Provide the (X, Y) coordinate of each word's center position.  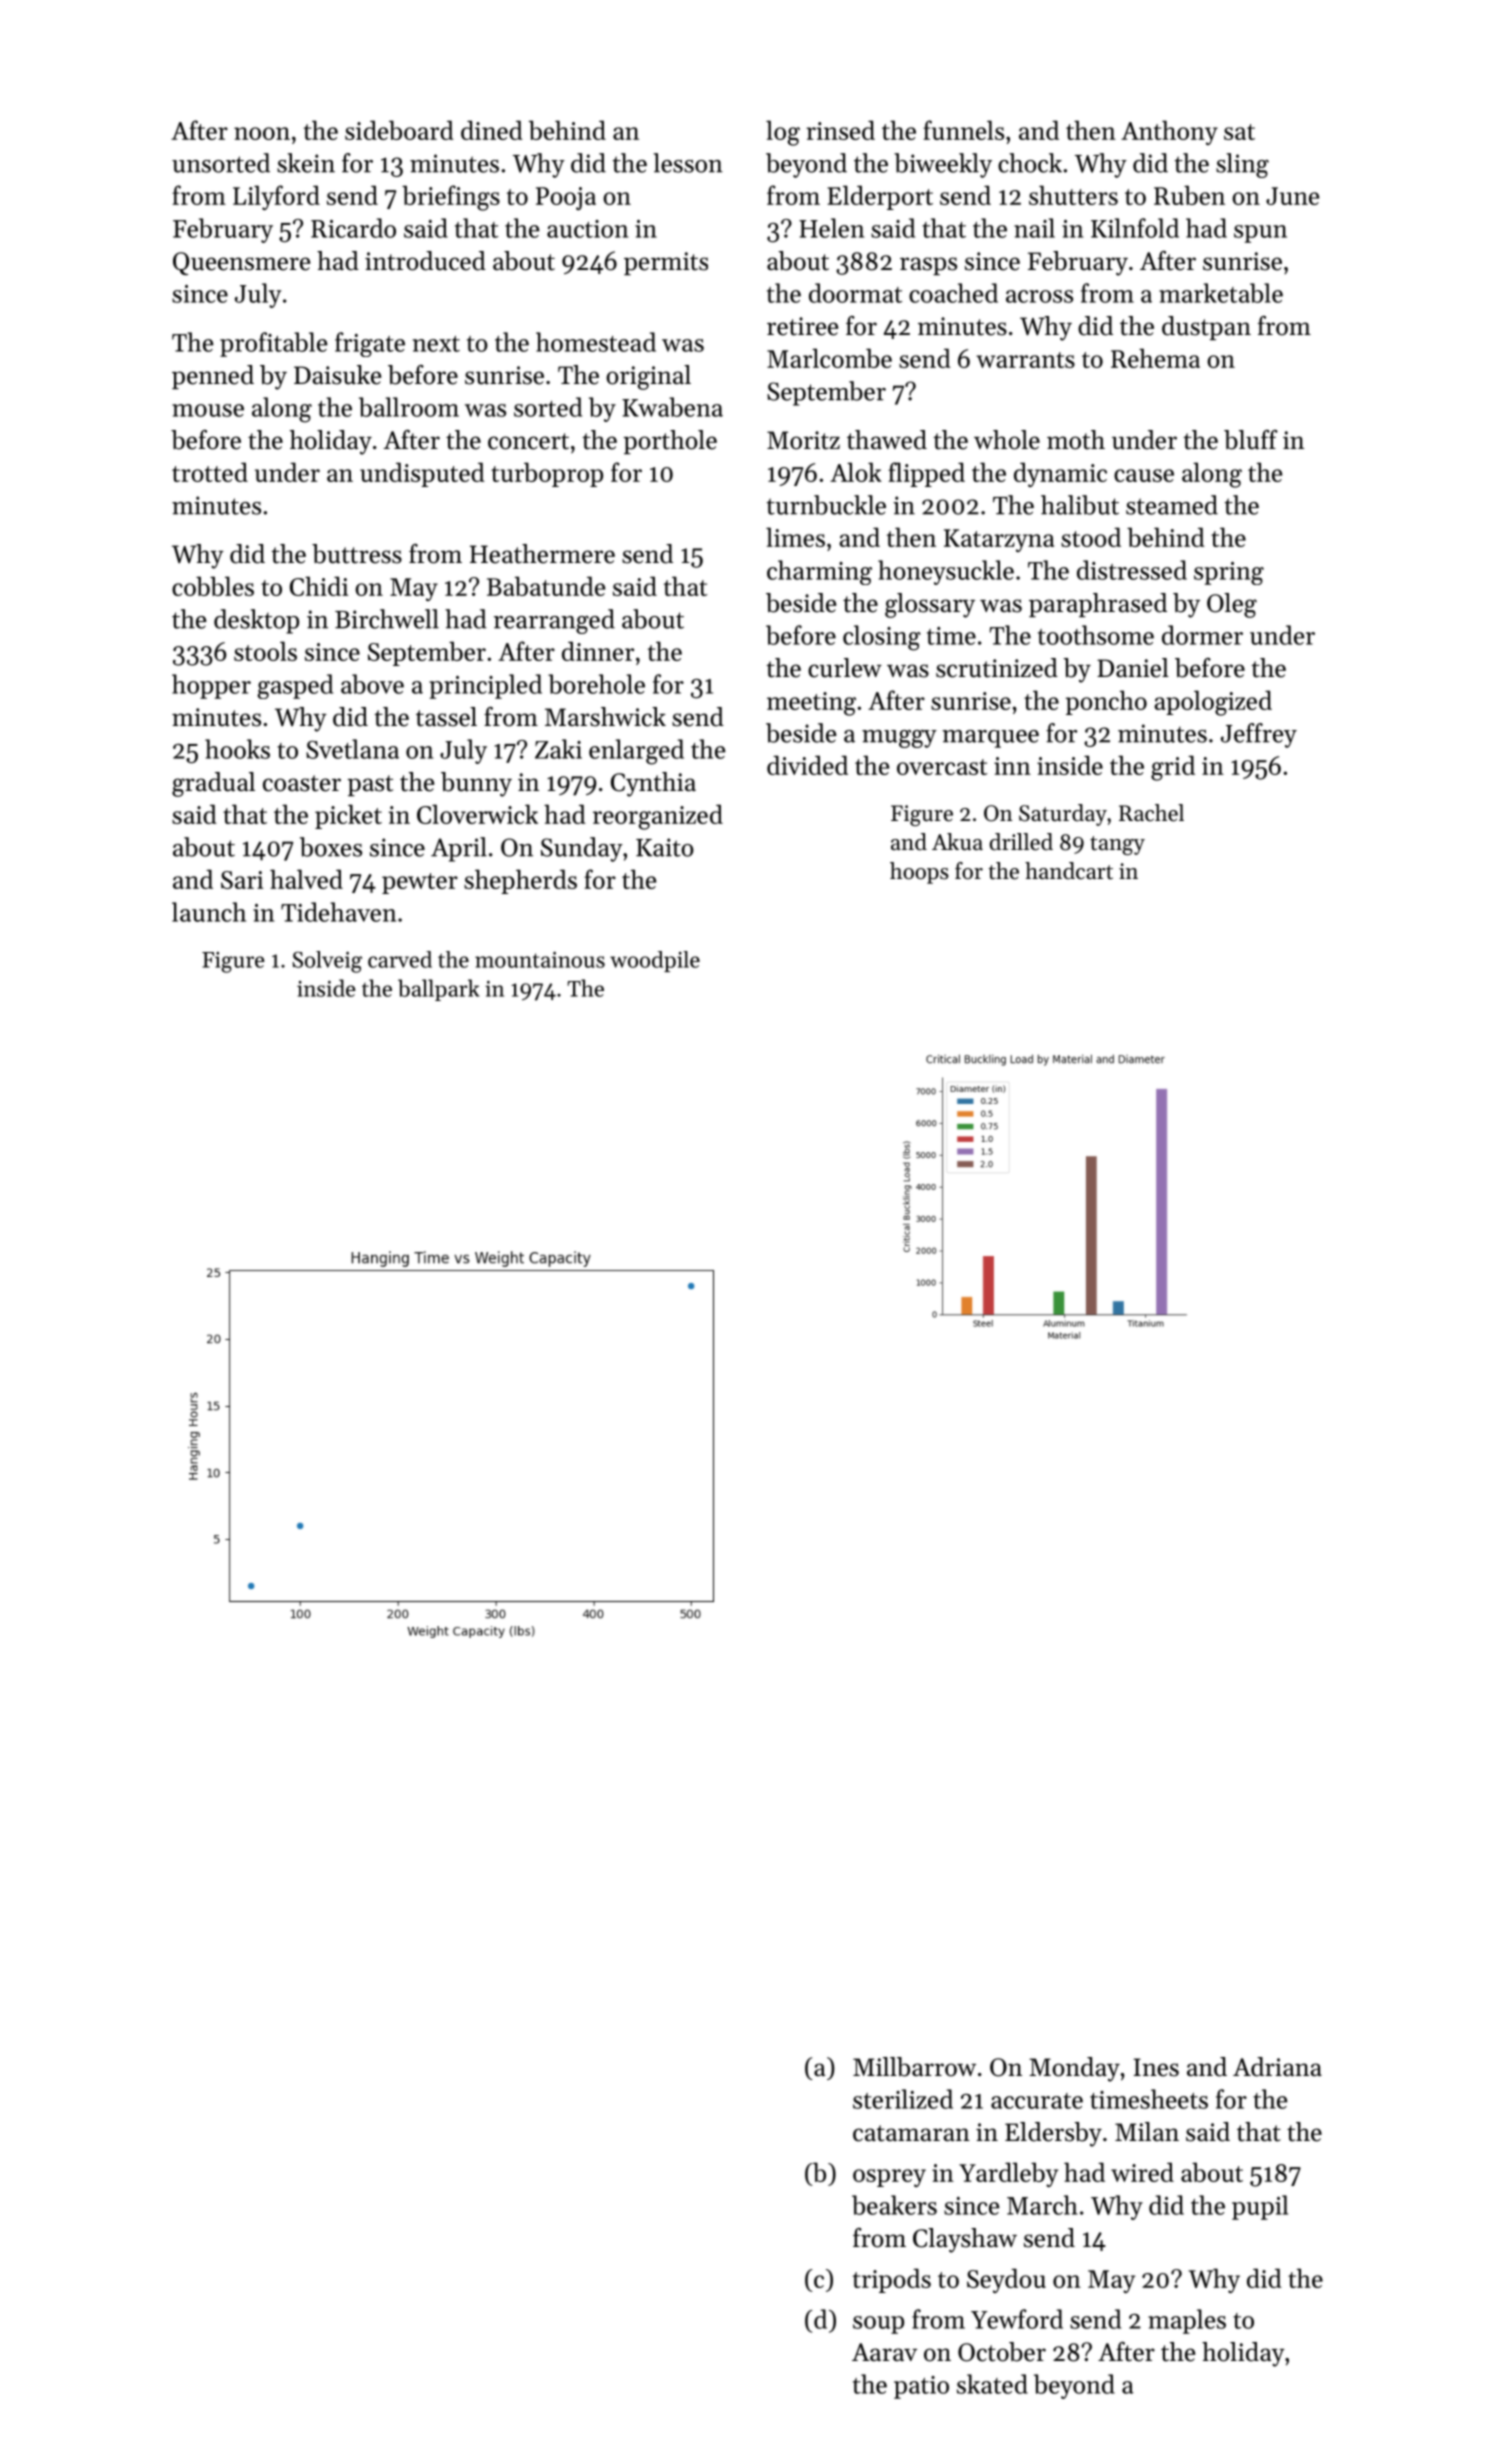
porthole (670, 442)
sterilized (903, 2099)
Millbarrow (914, 2067)
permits (666, 263)
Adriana (1277, 2067)
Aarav (884, 2352)
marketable (1221, 293)
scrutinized (997, 668)
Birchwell (387, 619)
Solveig (327, 962)
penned (213, 377)
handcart (1069, 871)
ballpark (438, 990)
